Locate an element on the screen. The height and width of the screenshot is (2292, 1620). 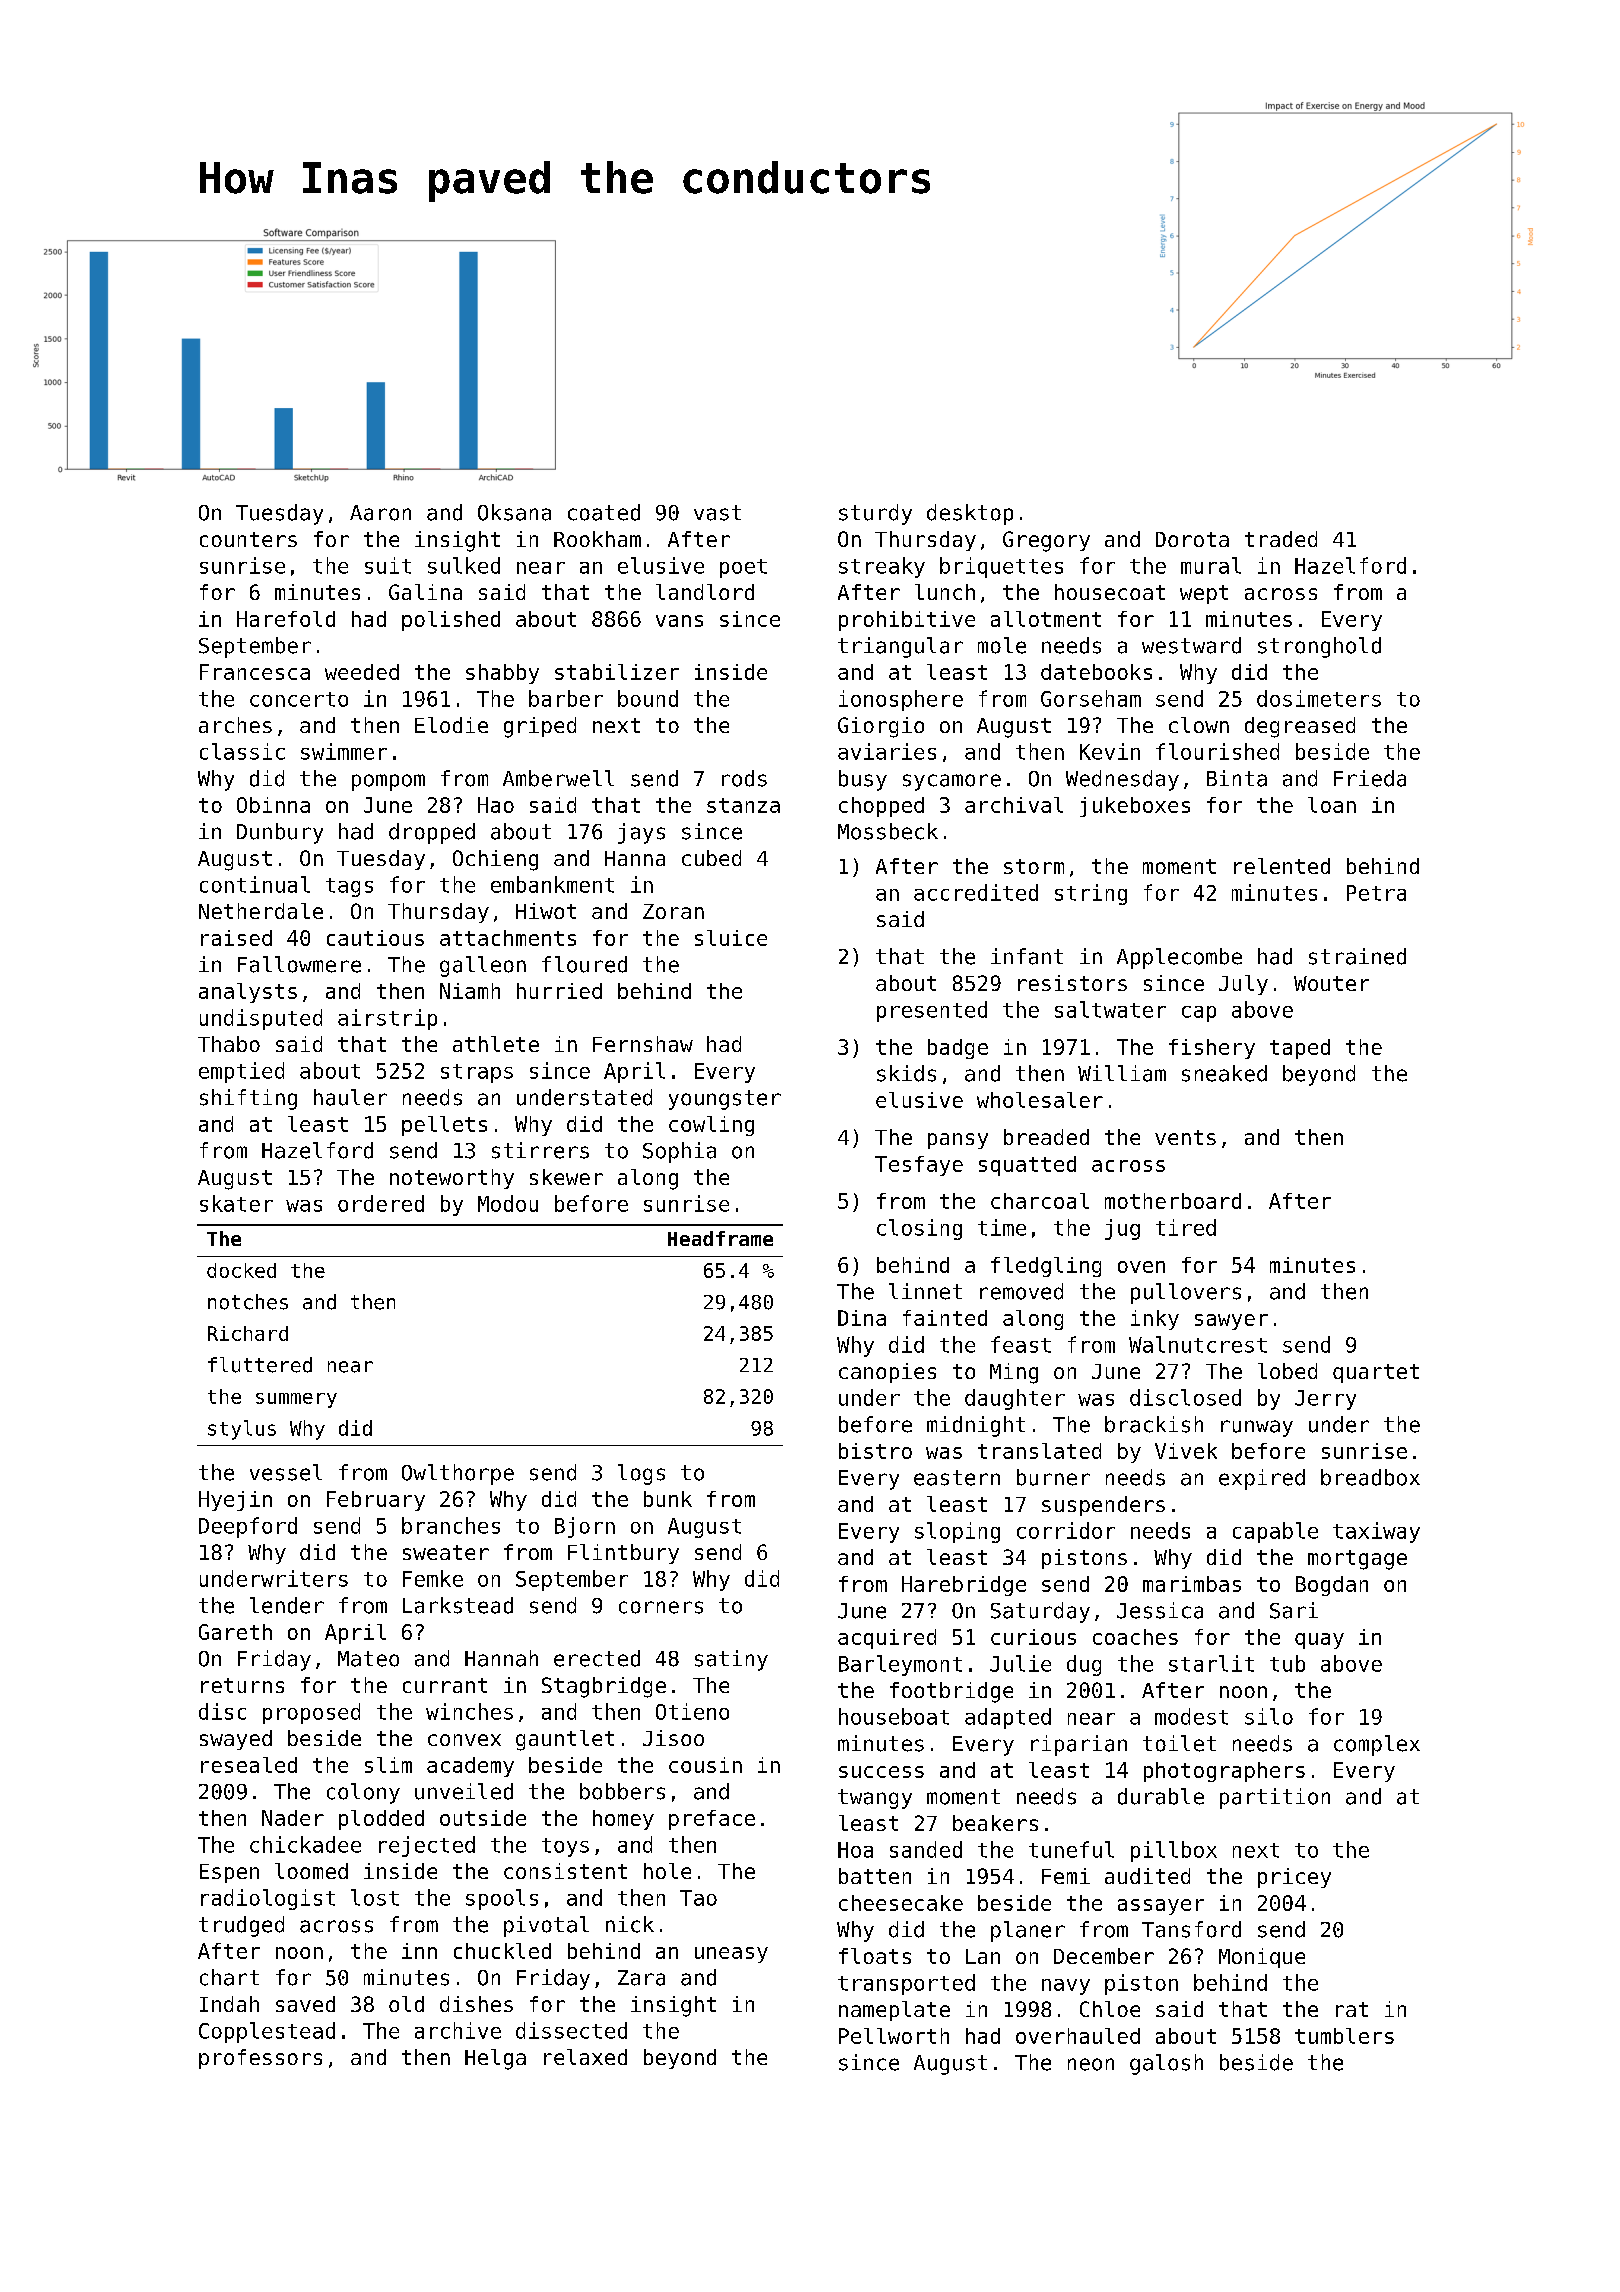
bound is located at coordinates (648, 698).
